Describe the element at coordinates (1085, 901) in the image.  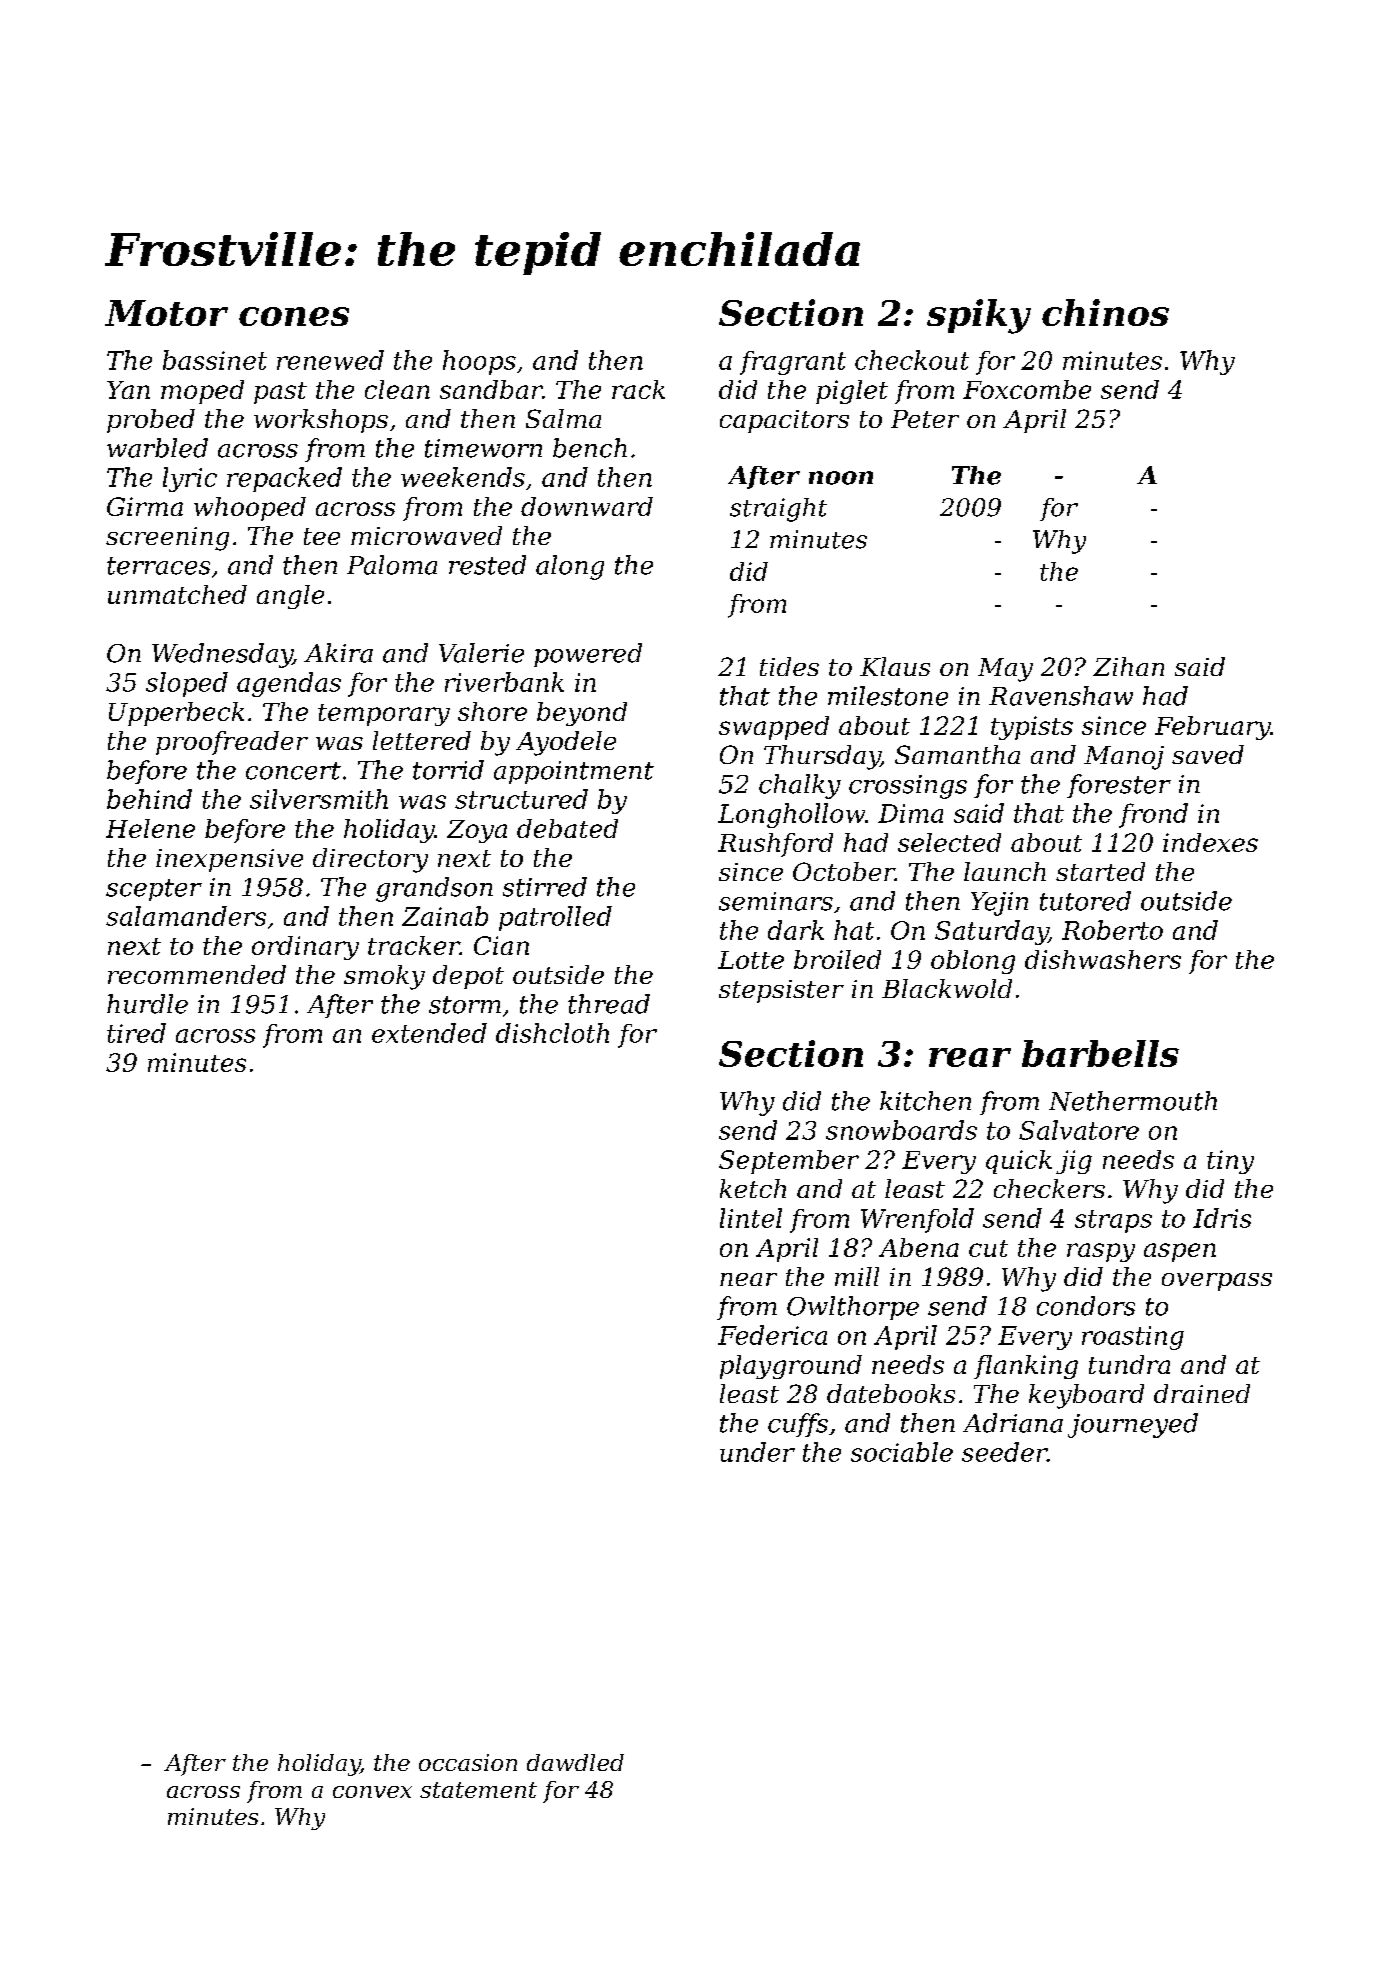
I see `tutored` at that location.
